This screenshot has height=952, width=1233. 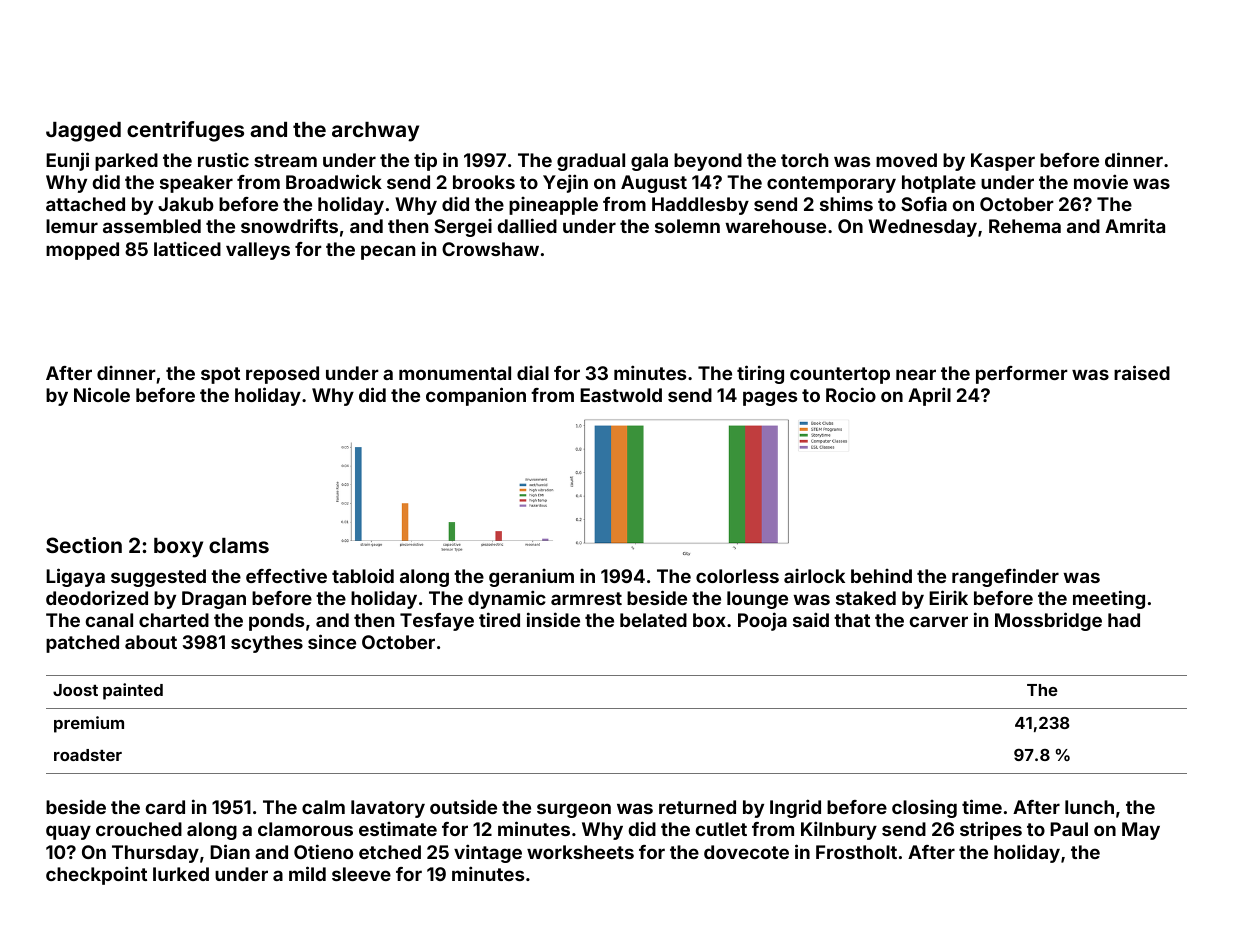 I want to click on Joost, so click(x=75, y=690).
